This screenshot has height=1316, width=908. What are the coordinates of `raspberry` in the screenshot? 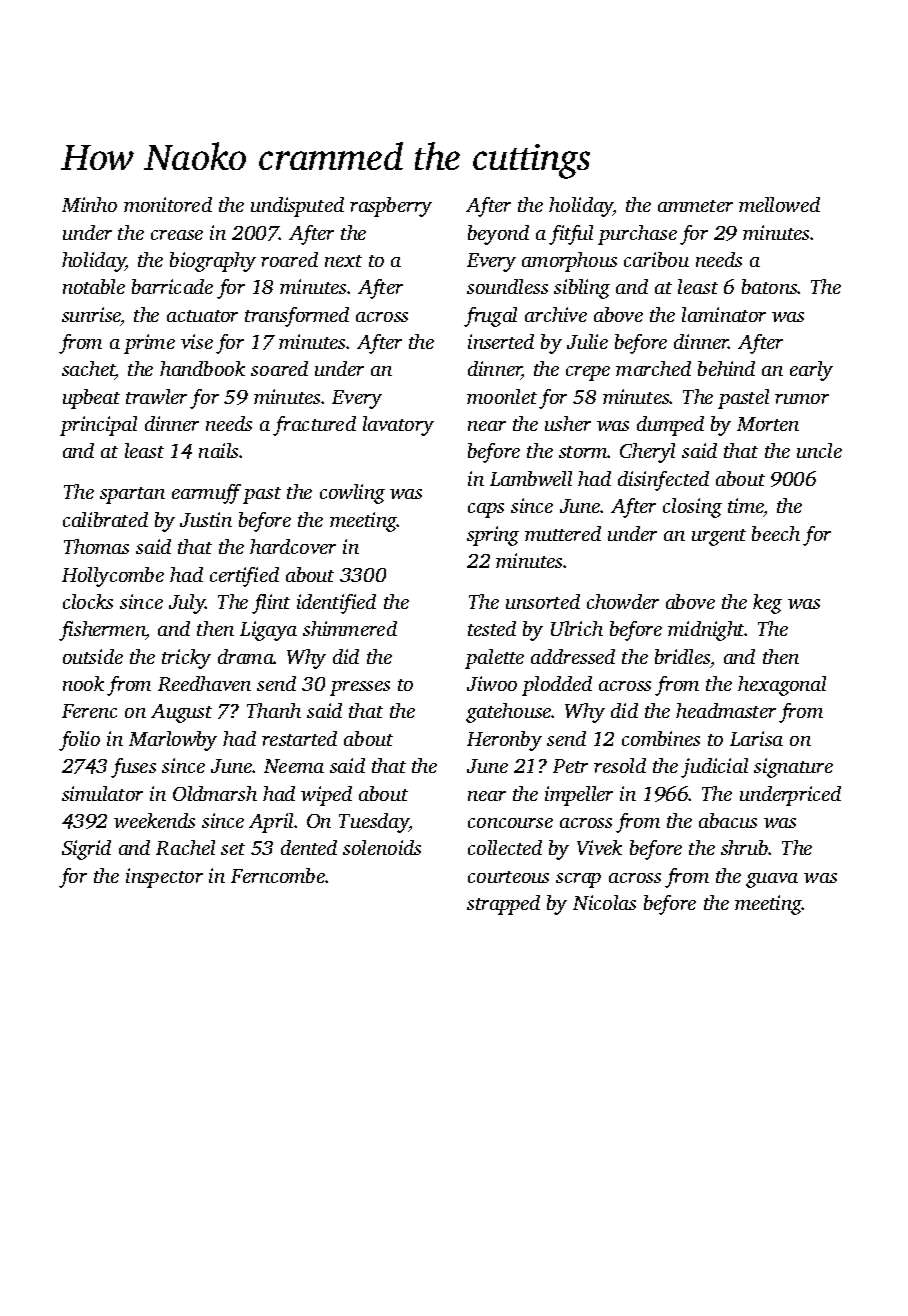 It's located at (391, 207).
